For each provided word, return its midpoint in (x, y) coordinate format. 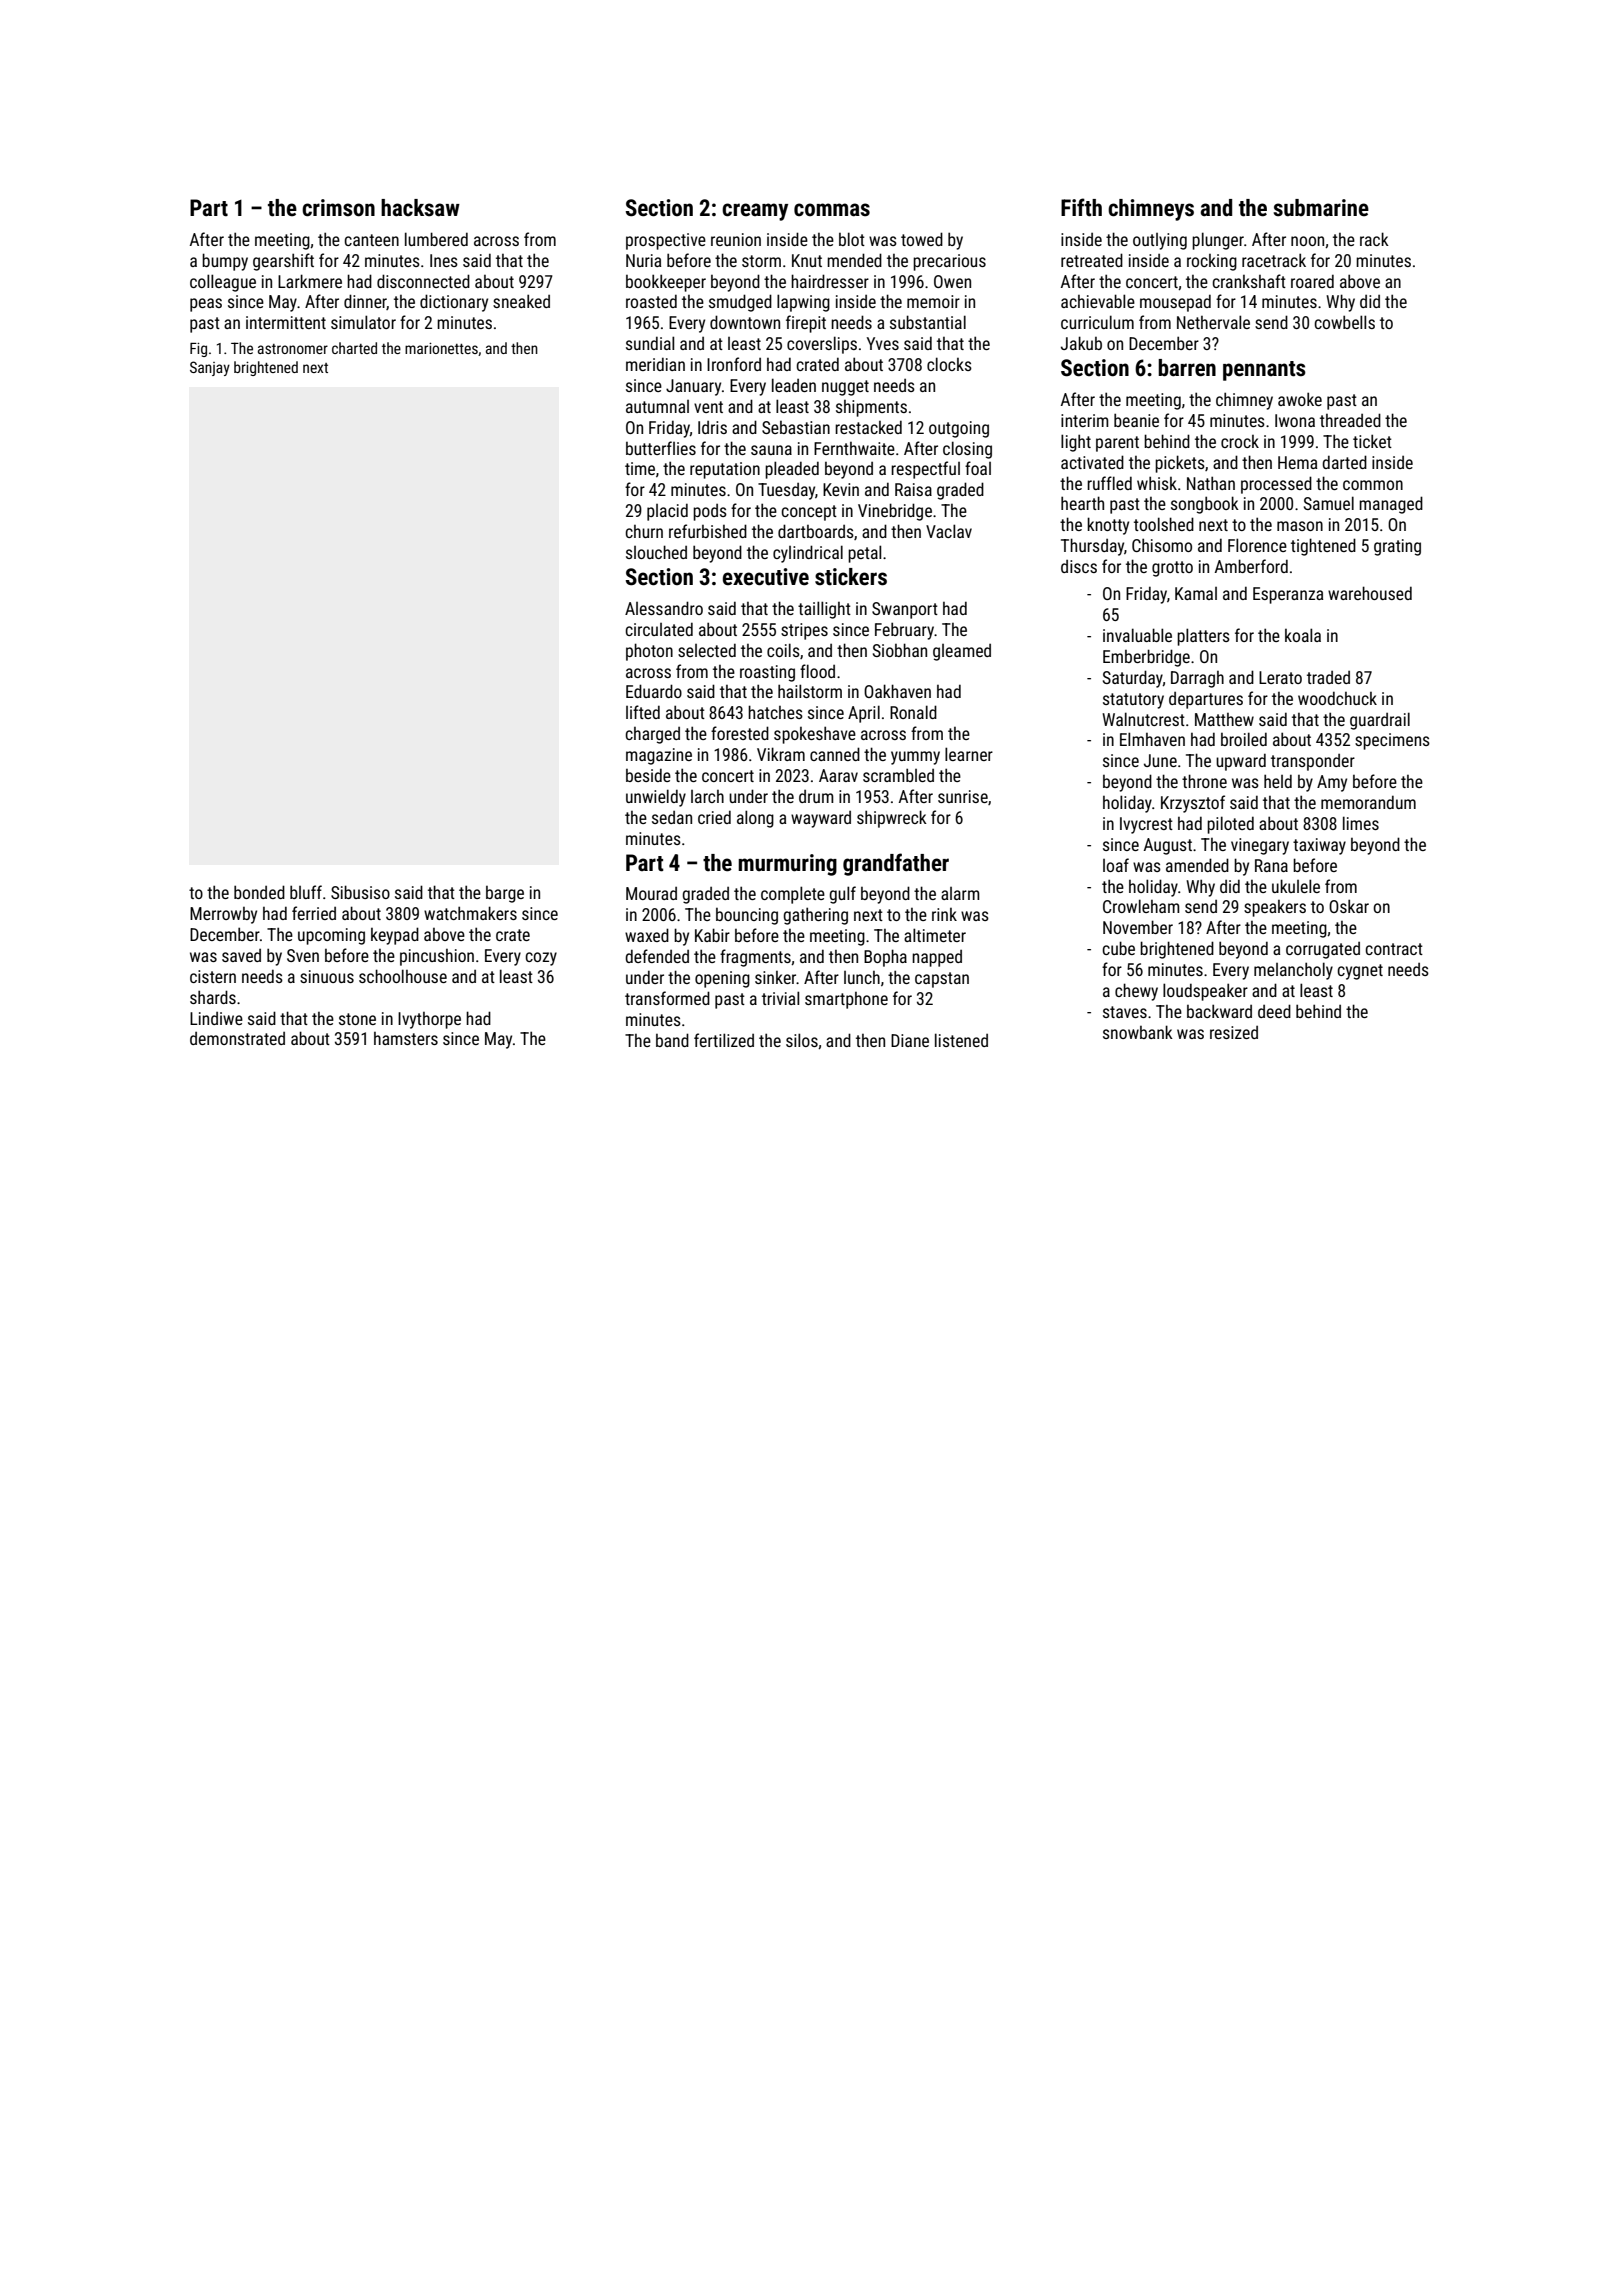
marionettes (441, 348)
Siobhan (900, 650)
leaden (794, 385)
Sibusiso (360, 892)
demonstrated (237, 1038)
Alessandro (664, 608)
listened (961, 1040)
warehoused (1370, 593)
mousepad (1175, 303)
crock (1240, 441)
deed (1274, 1011)
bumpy (225, 262)
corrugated (1323, 950)
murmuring (787, 865)
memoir (933, 301)
